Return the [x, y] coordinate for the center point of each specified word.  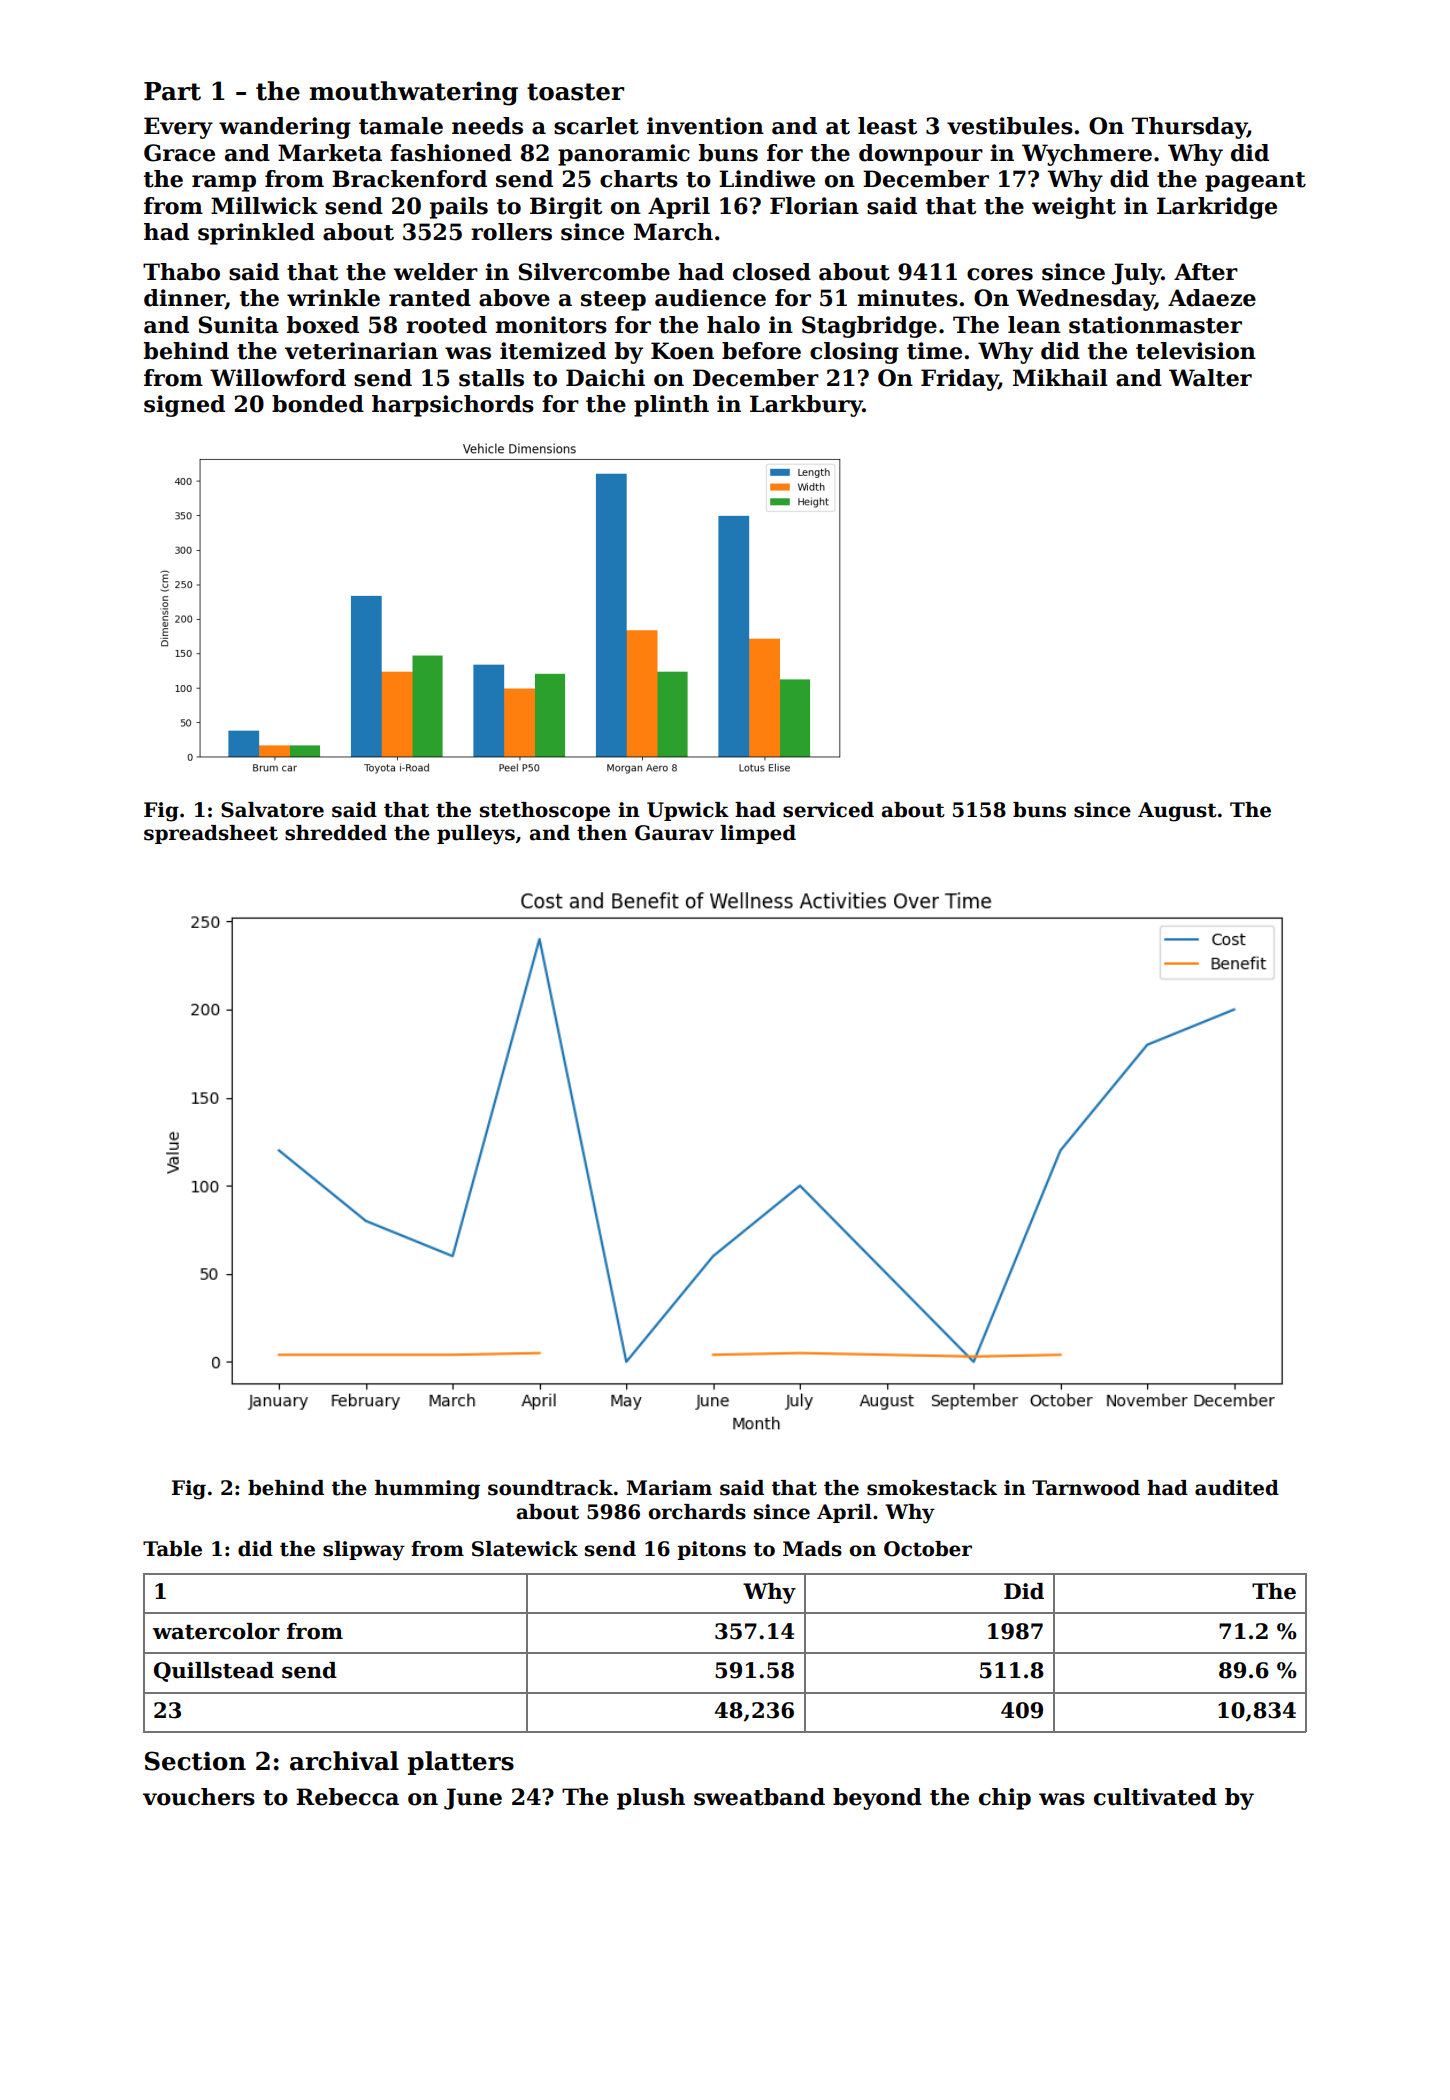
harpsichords [453, 406]
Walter [1210, 378]
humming [427, 1490]
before [761, 351]
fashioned [451, 153]
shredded [336, 833]
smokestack [932, 1488]
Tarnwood [1086, 1488]
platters [461, 1763]
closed [772, 272]
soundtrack [550, 1488]
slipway [364, 1551]
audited [1237, 1488]
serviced [828, 810]
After [1206, 272]
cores [1000, 274]
